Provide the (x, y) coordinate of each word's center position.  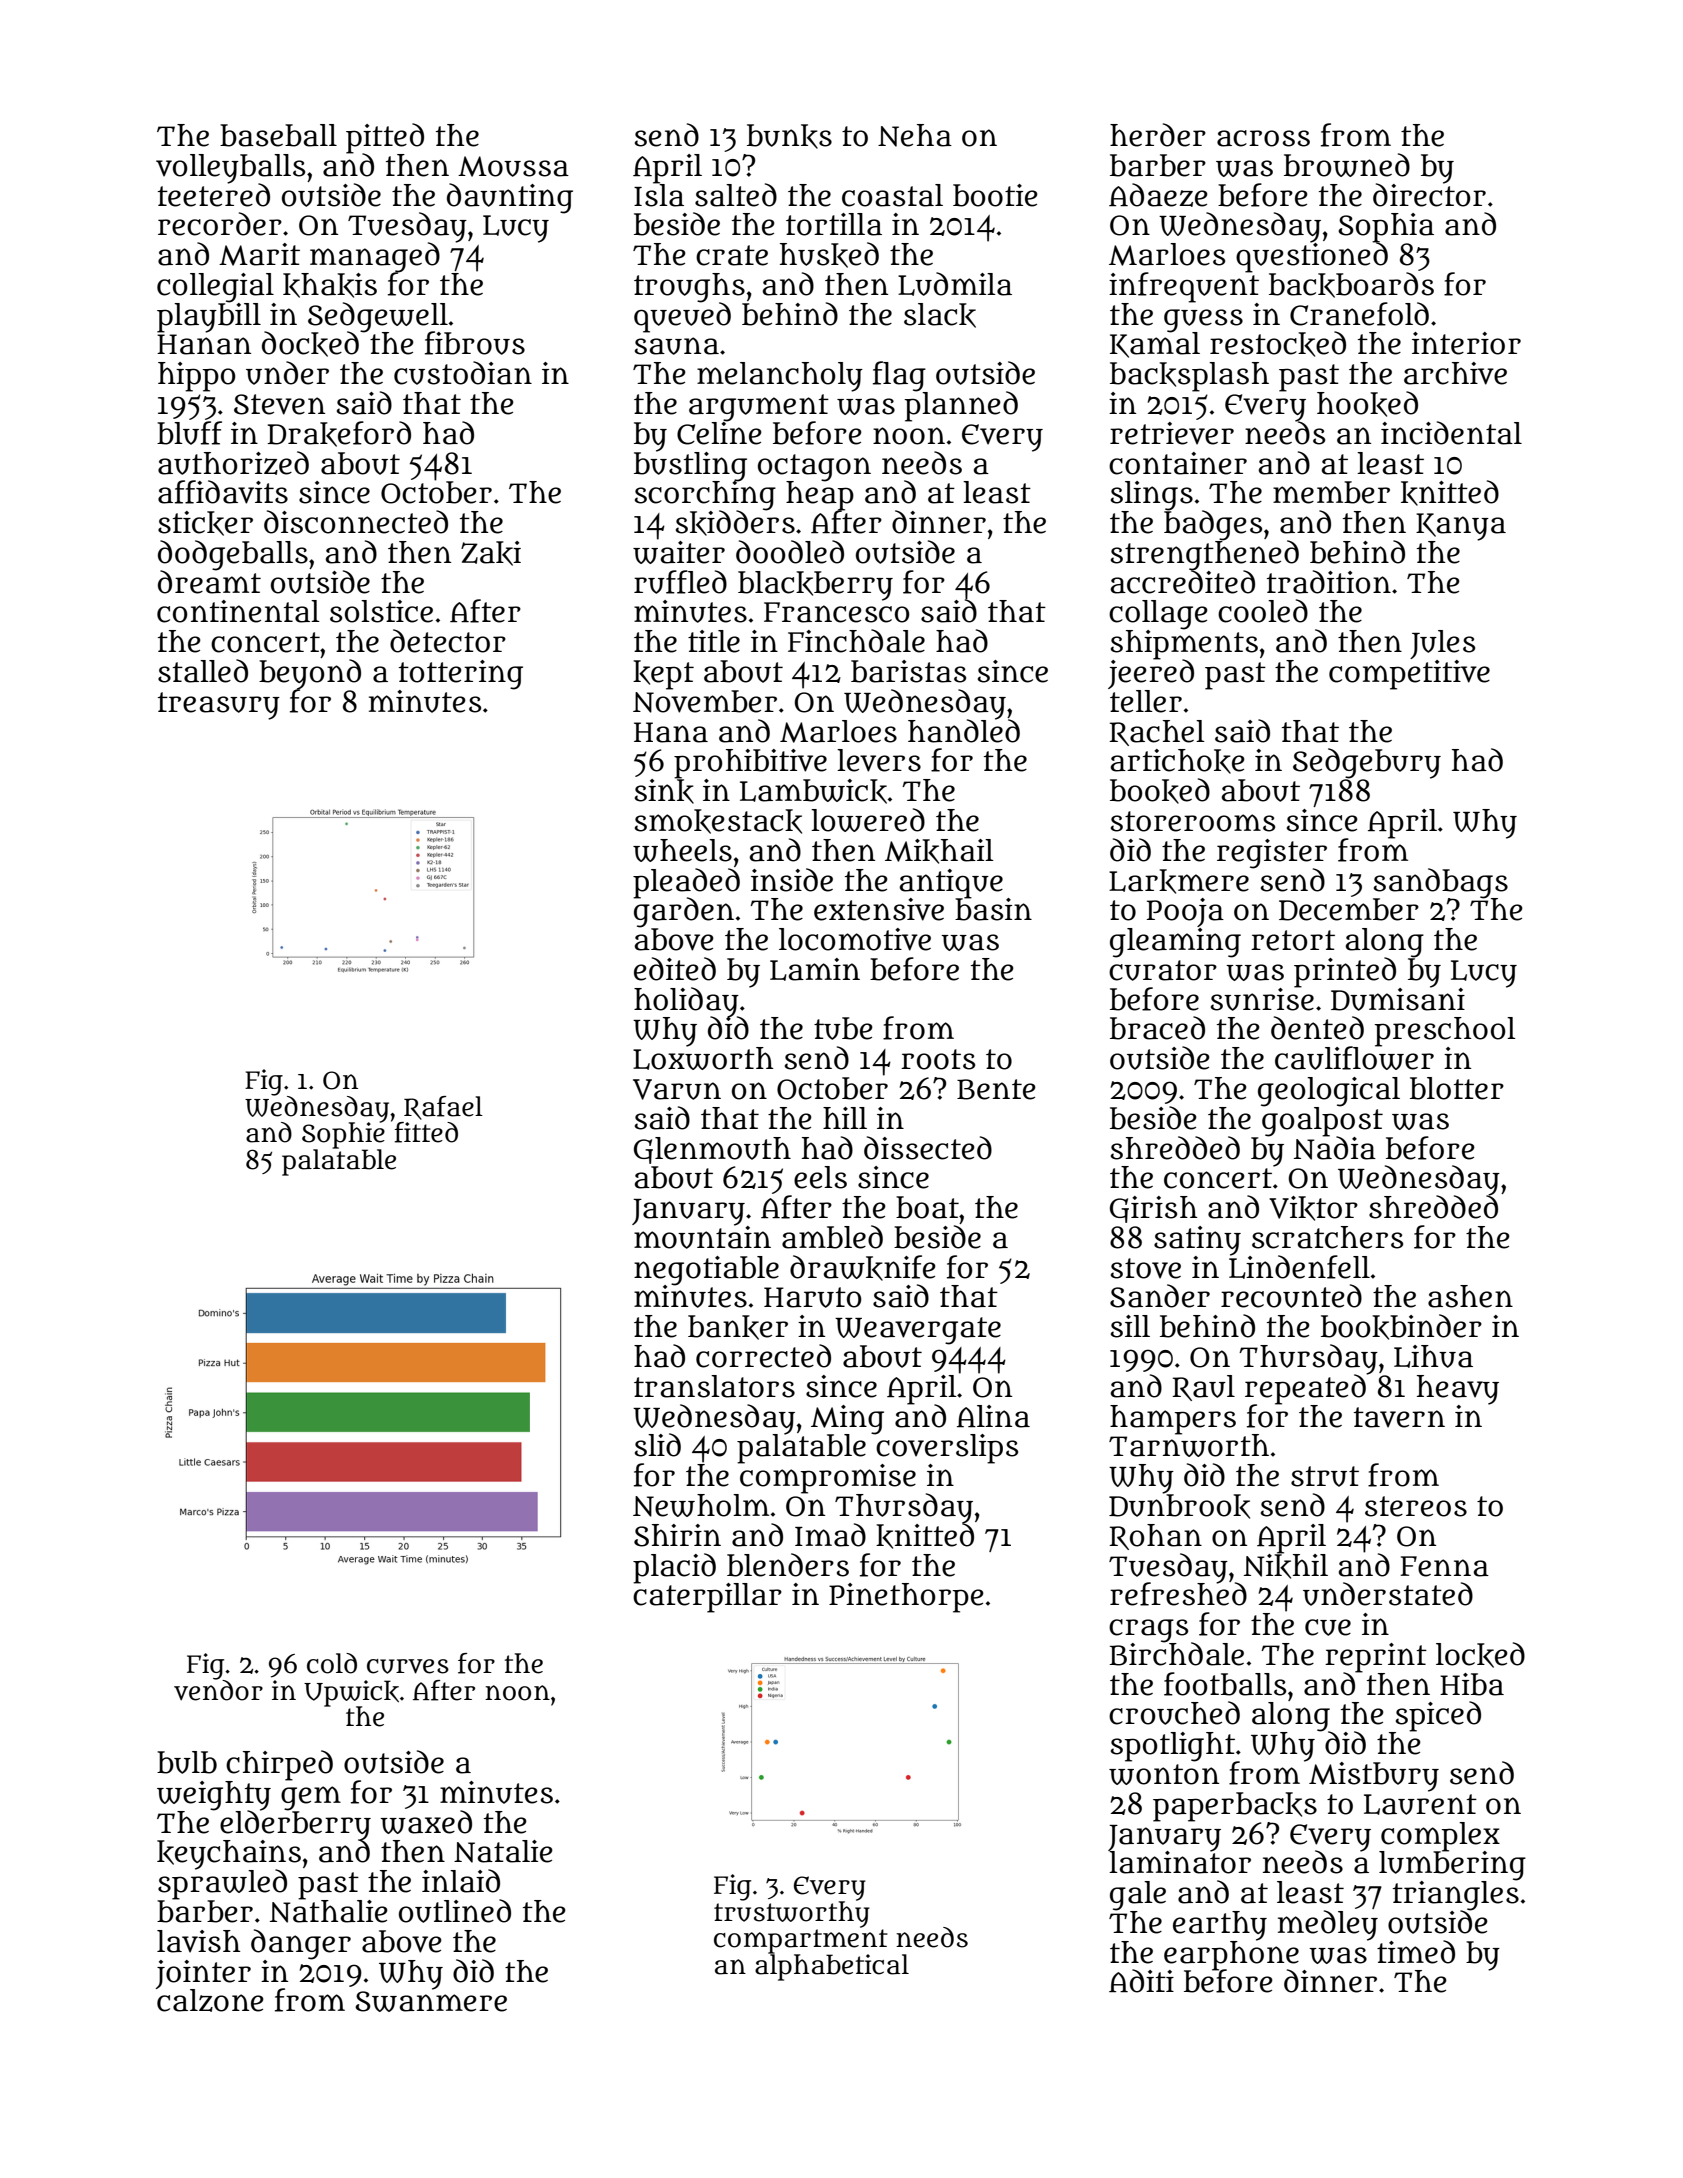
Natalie (503, 1851)
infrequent (1184, 287)
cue (1328, 1627)
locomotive (855, 939)
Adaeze (1158, 195)
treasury (219, 706)
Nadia (1335, 1148)
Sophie (343, 1135)
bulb (187, 1762)
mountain (702, 1237)
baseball (278, 135)
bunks (789, 136)
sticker (205, 523)
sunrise (1262, 999)
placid (674, 1568)
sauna (677, 346)
